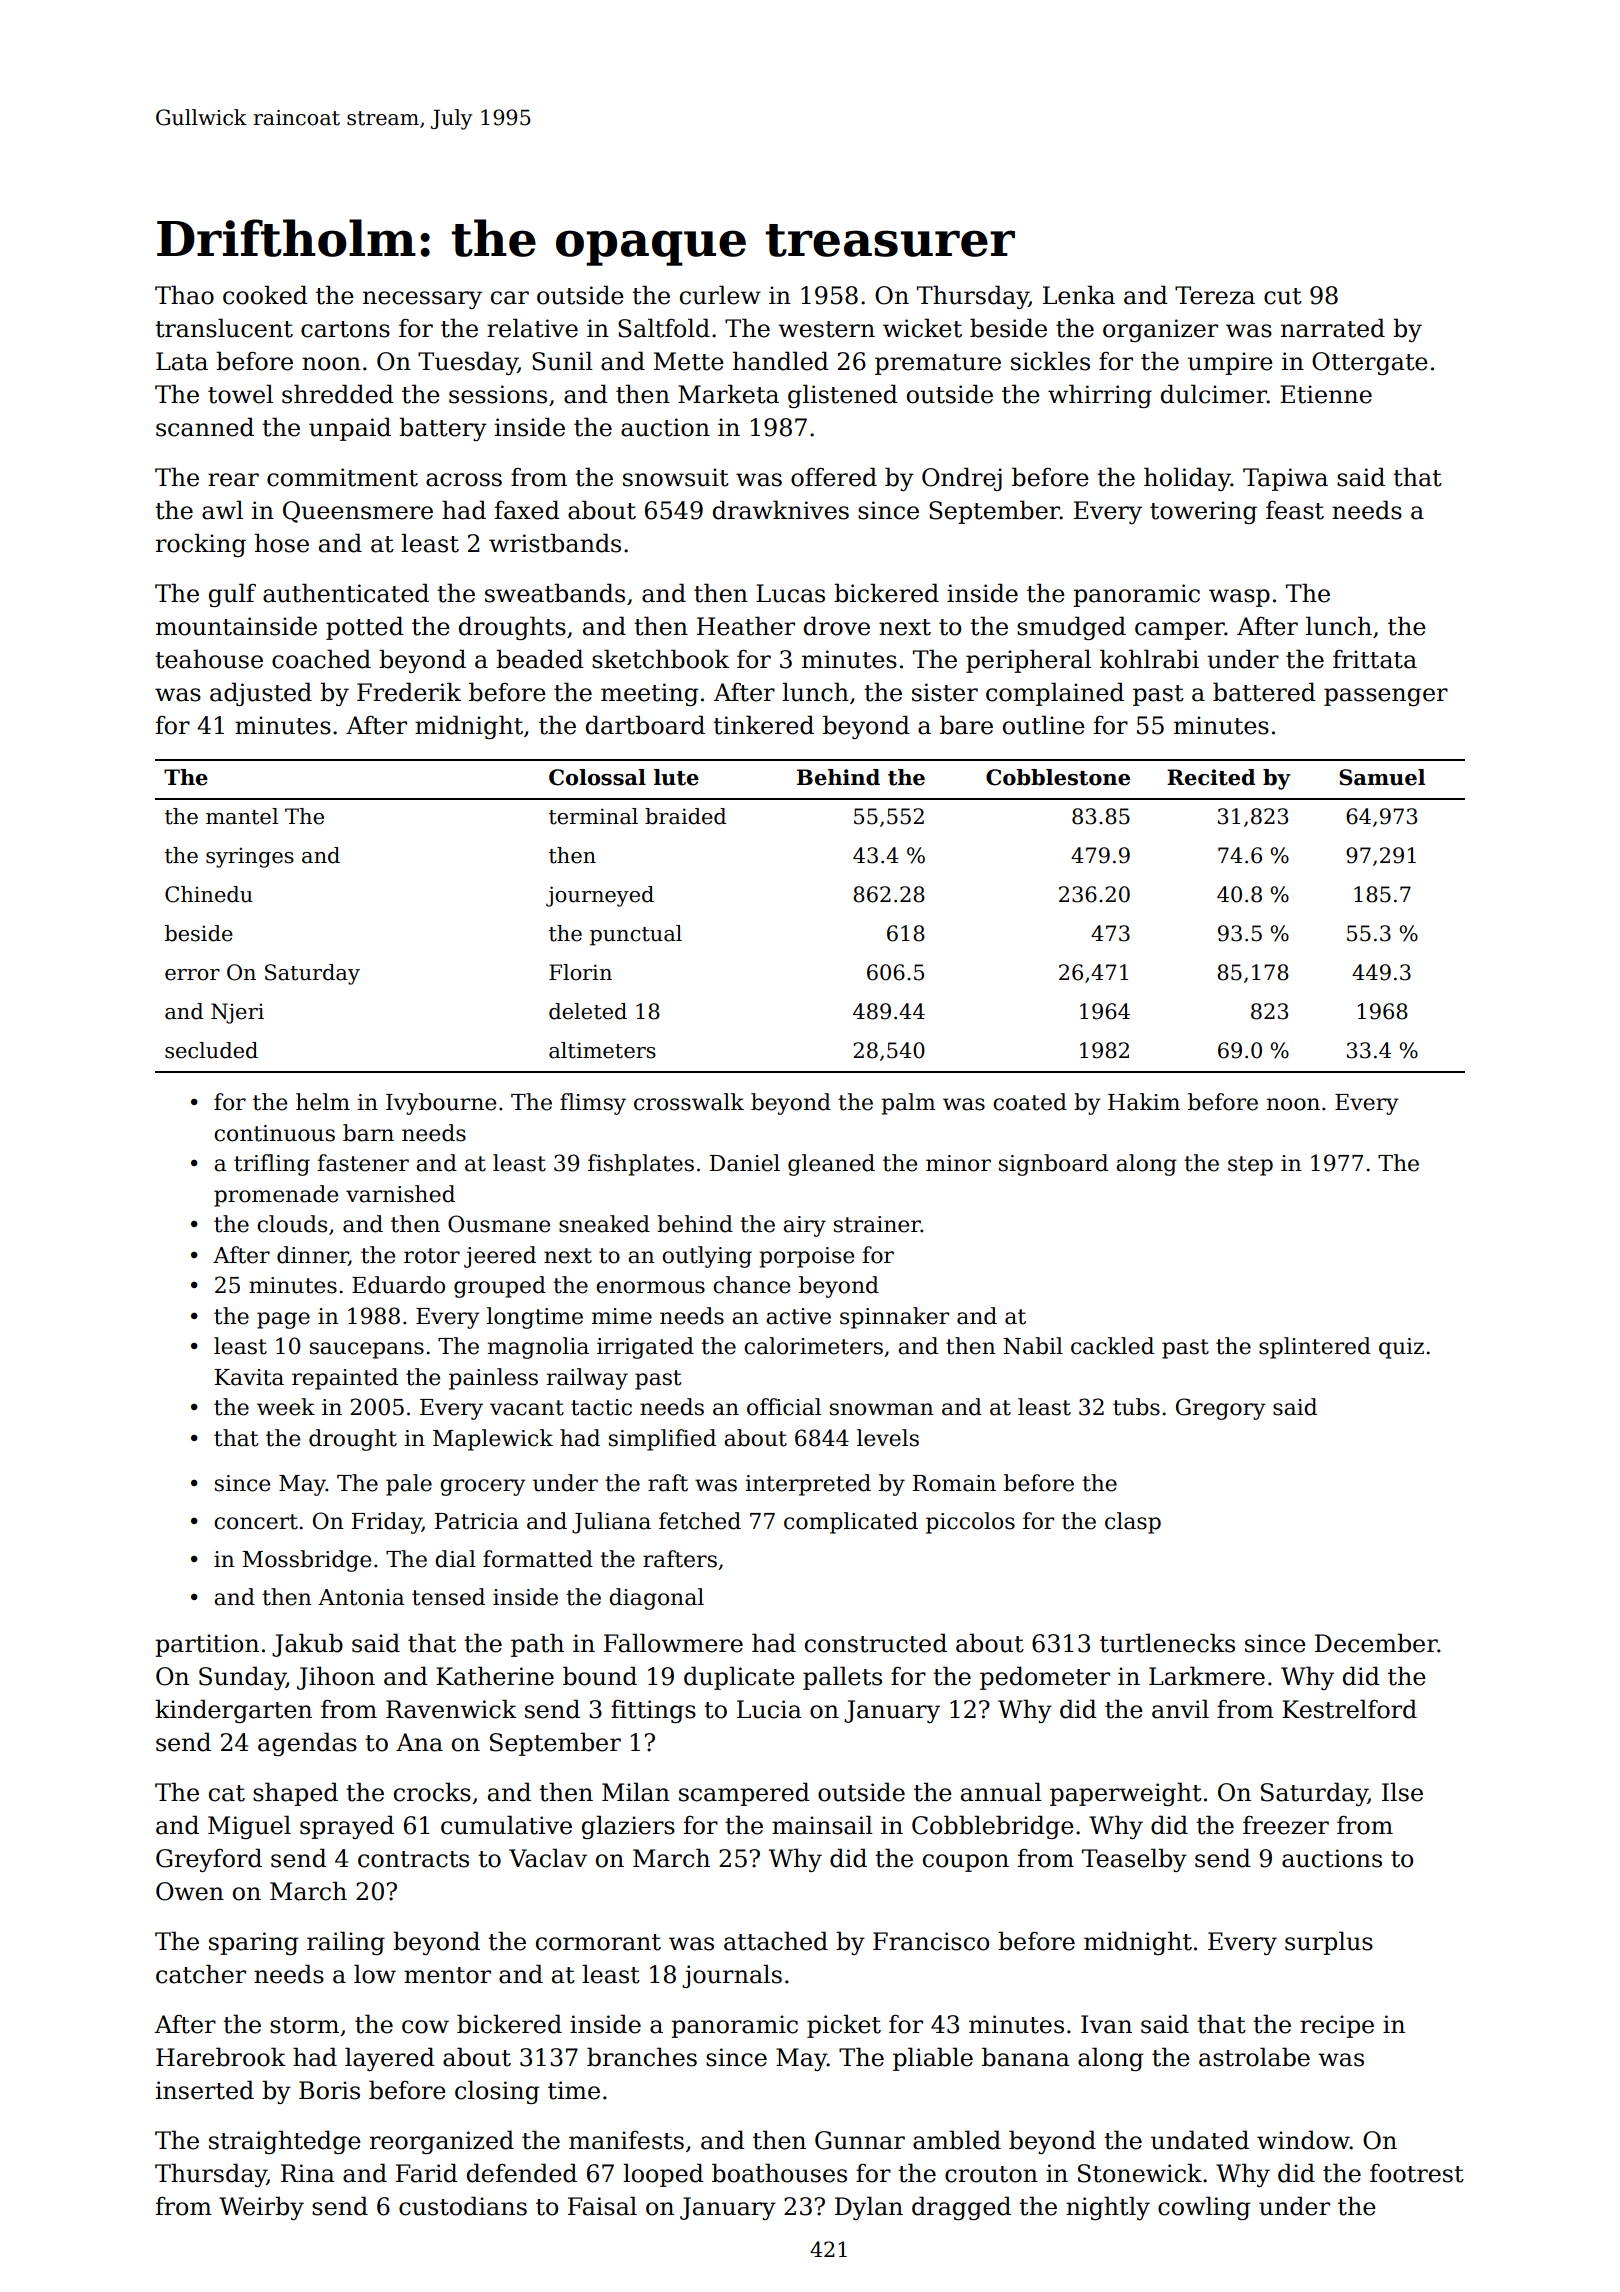 The image size is (1620, 2292). What do you see at coordinates (662, 1440) in the image?
I see `simplified` at bounding box center [662, 1440].
